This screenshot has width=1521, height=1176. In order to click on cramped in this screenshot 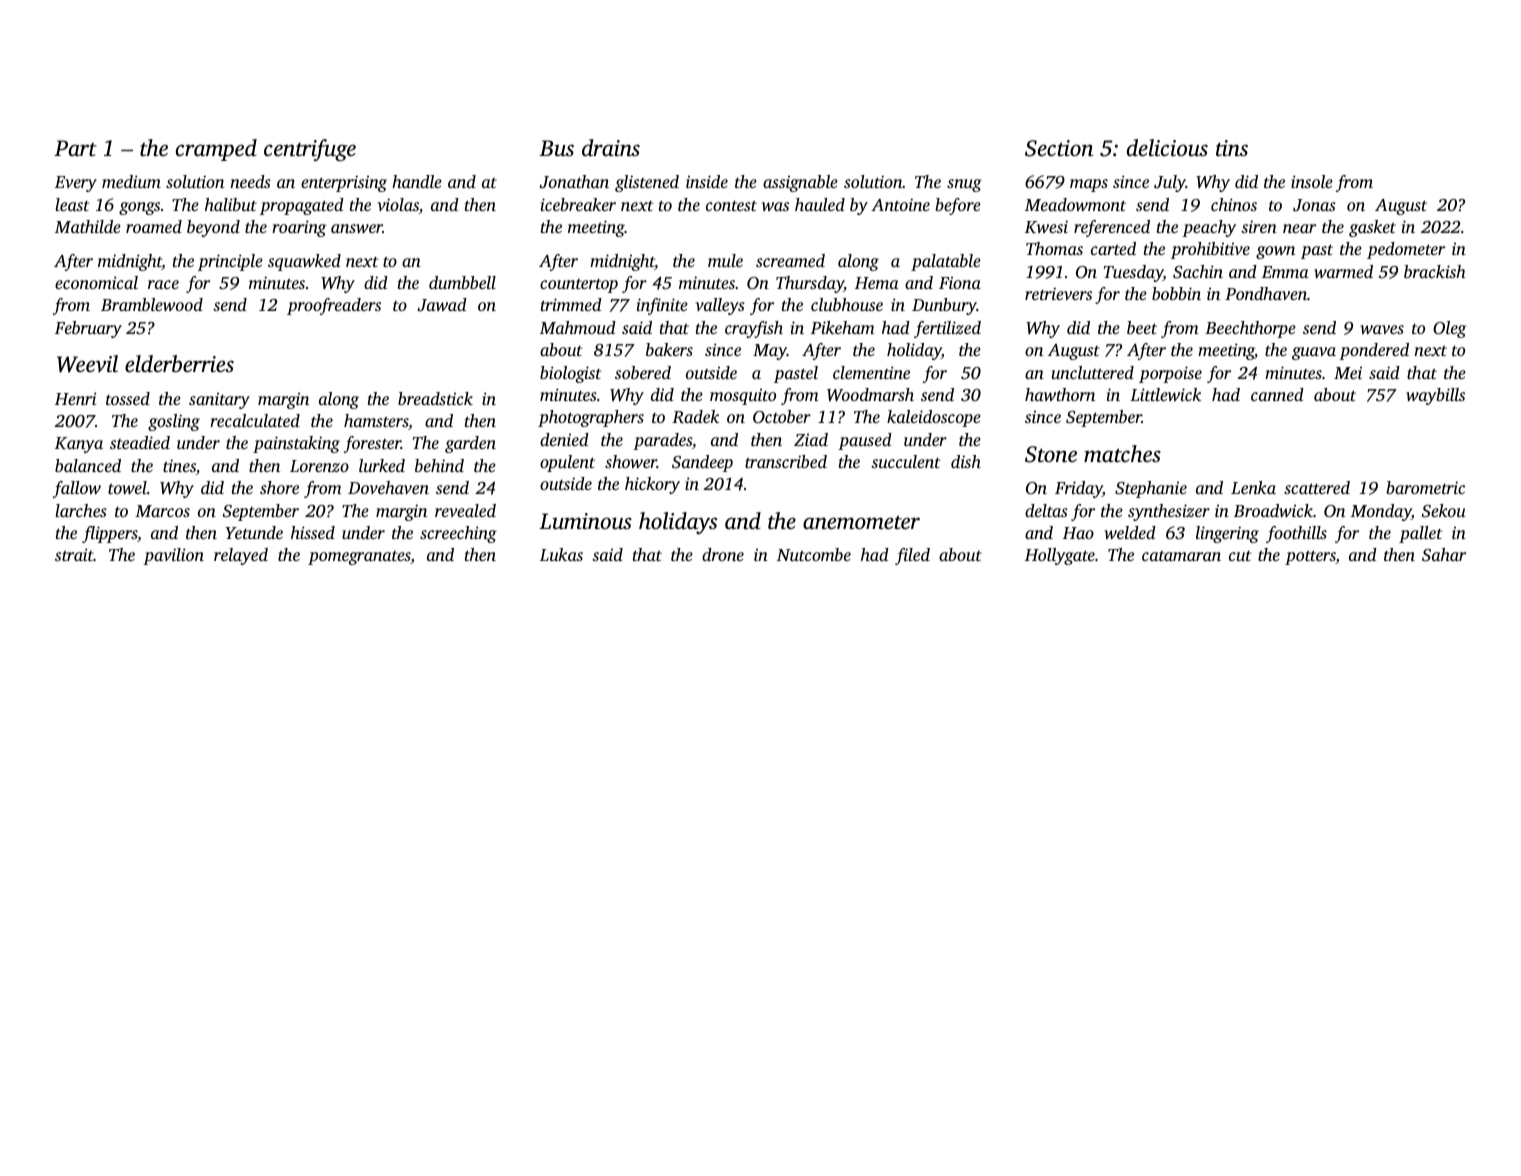, I will do `click(216, 150)`.
